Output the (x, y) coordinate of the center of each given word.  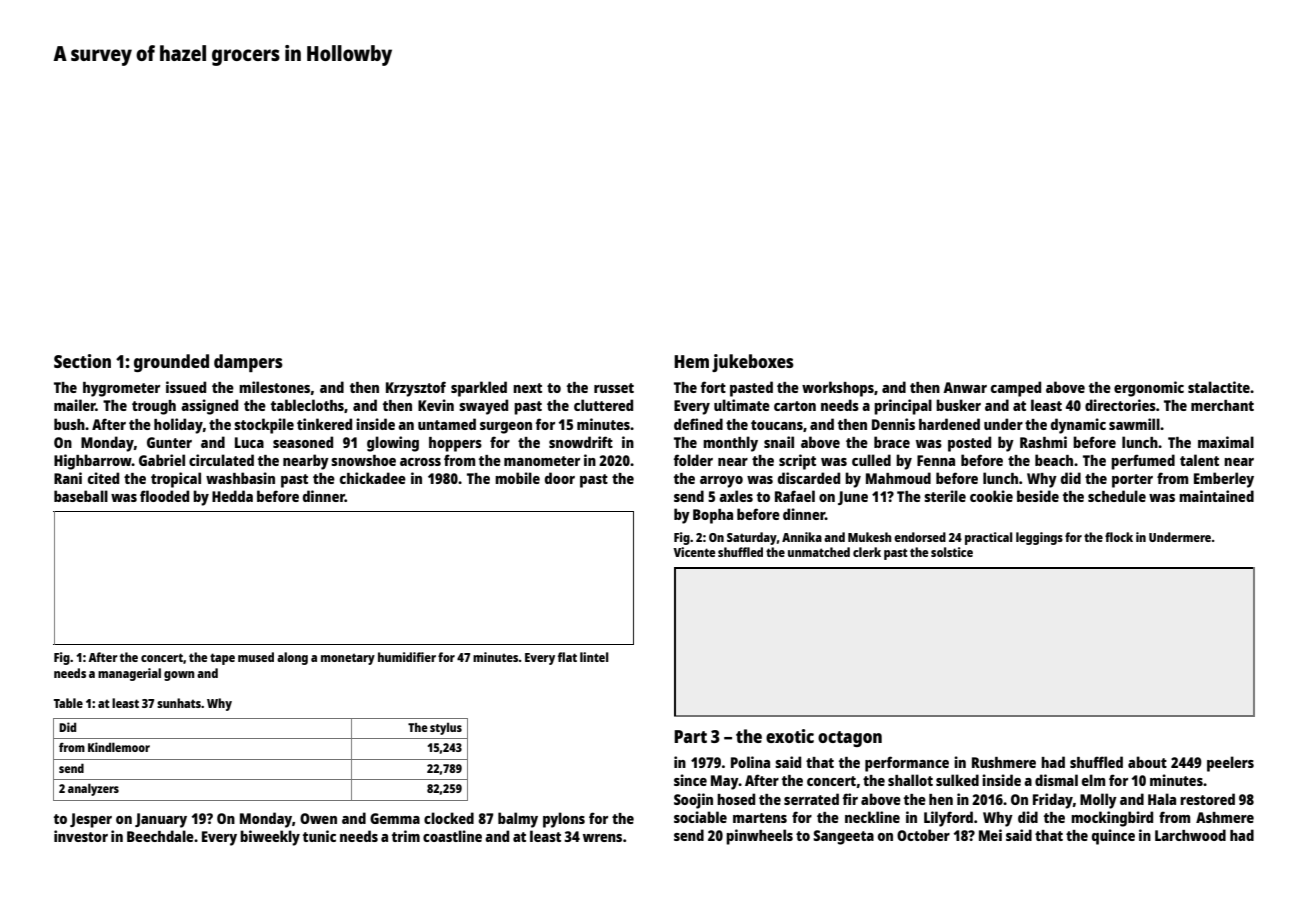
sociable (700, 817)
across (420, 462)
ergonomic (1149, 389)
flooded (164, 496)
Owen (318, 818)
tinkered (324, 424)
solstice (952, 552)
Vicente (694, 552)
